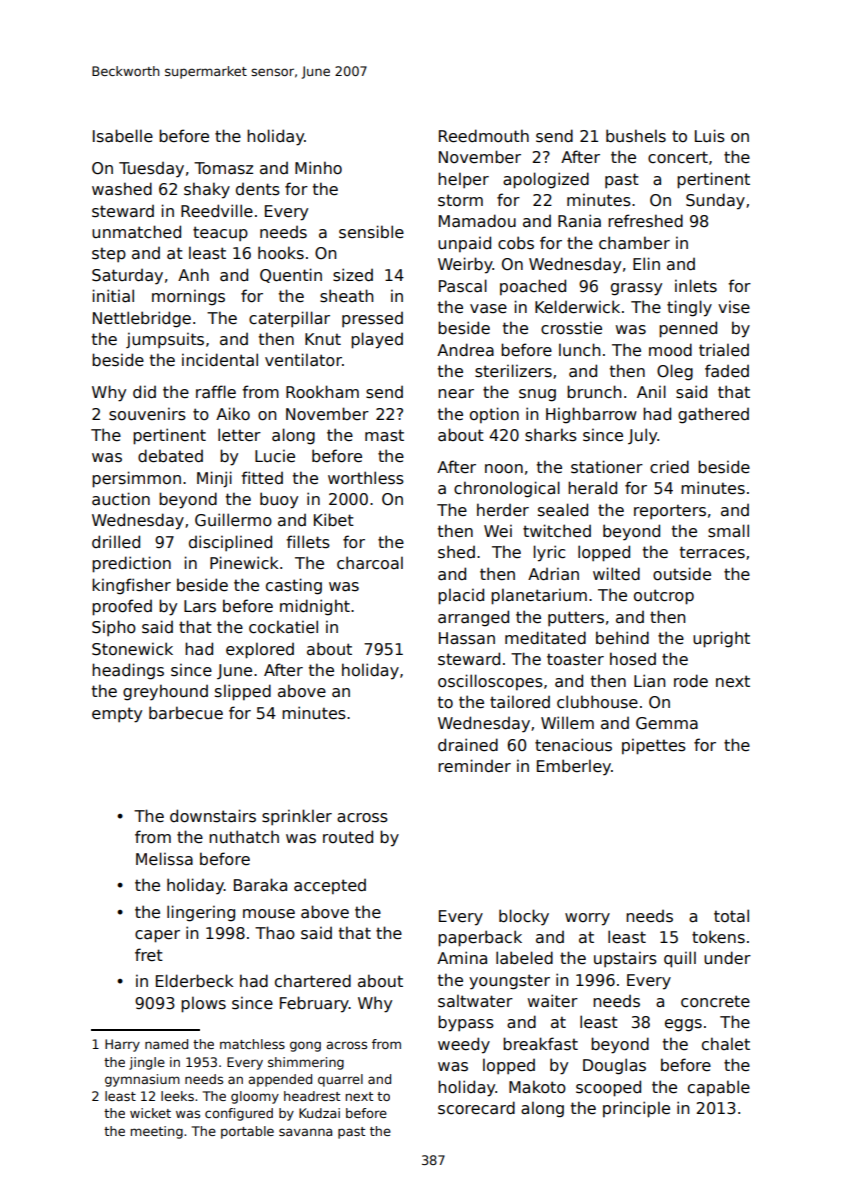 This screenshot has width=842, height=1195. What do you see at coordinates (305, 1046) in the screenshot?
I see `gong` at bounding box center [305, 1046].
